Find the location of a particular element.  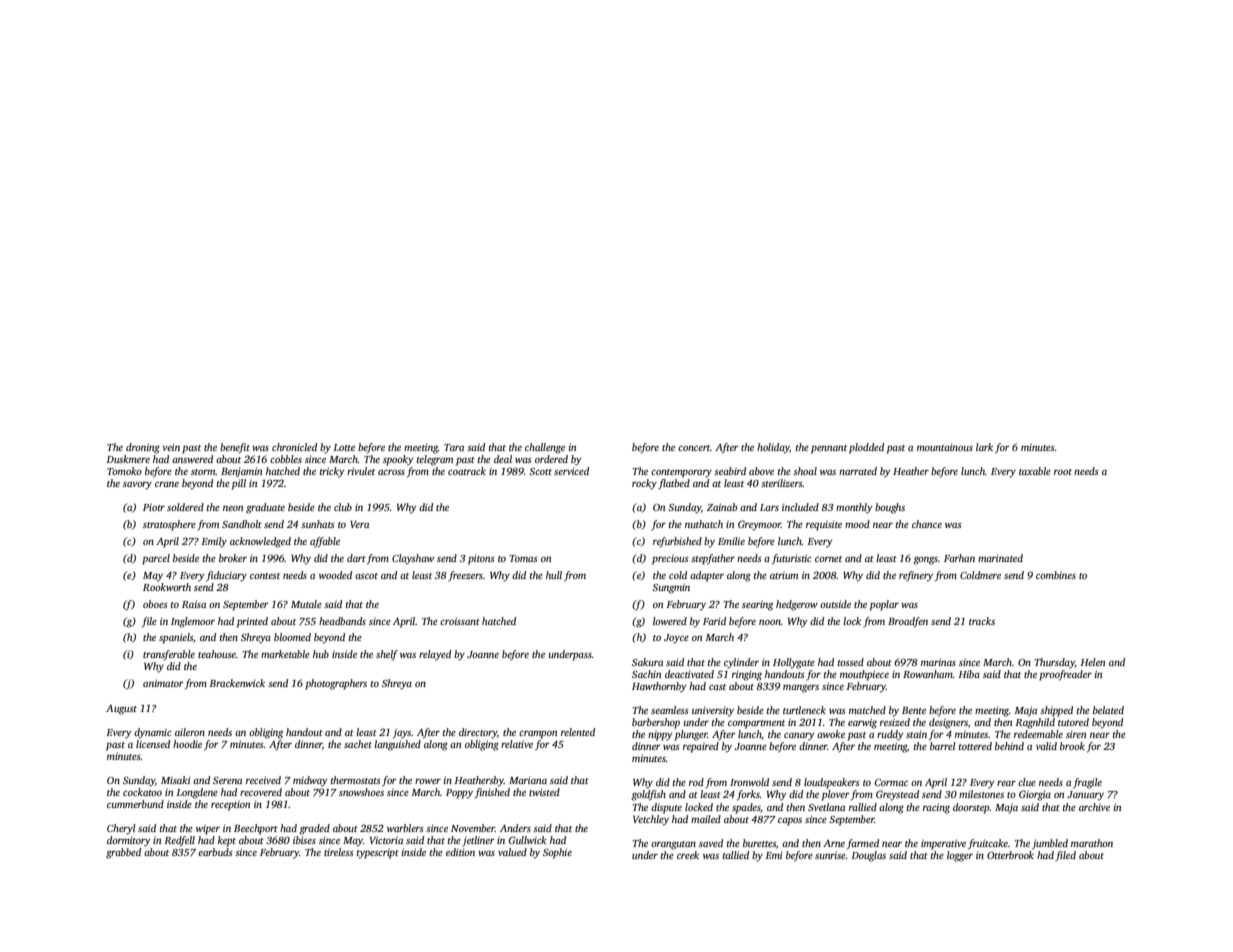

typescript is located at coordinates (378, 854).
